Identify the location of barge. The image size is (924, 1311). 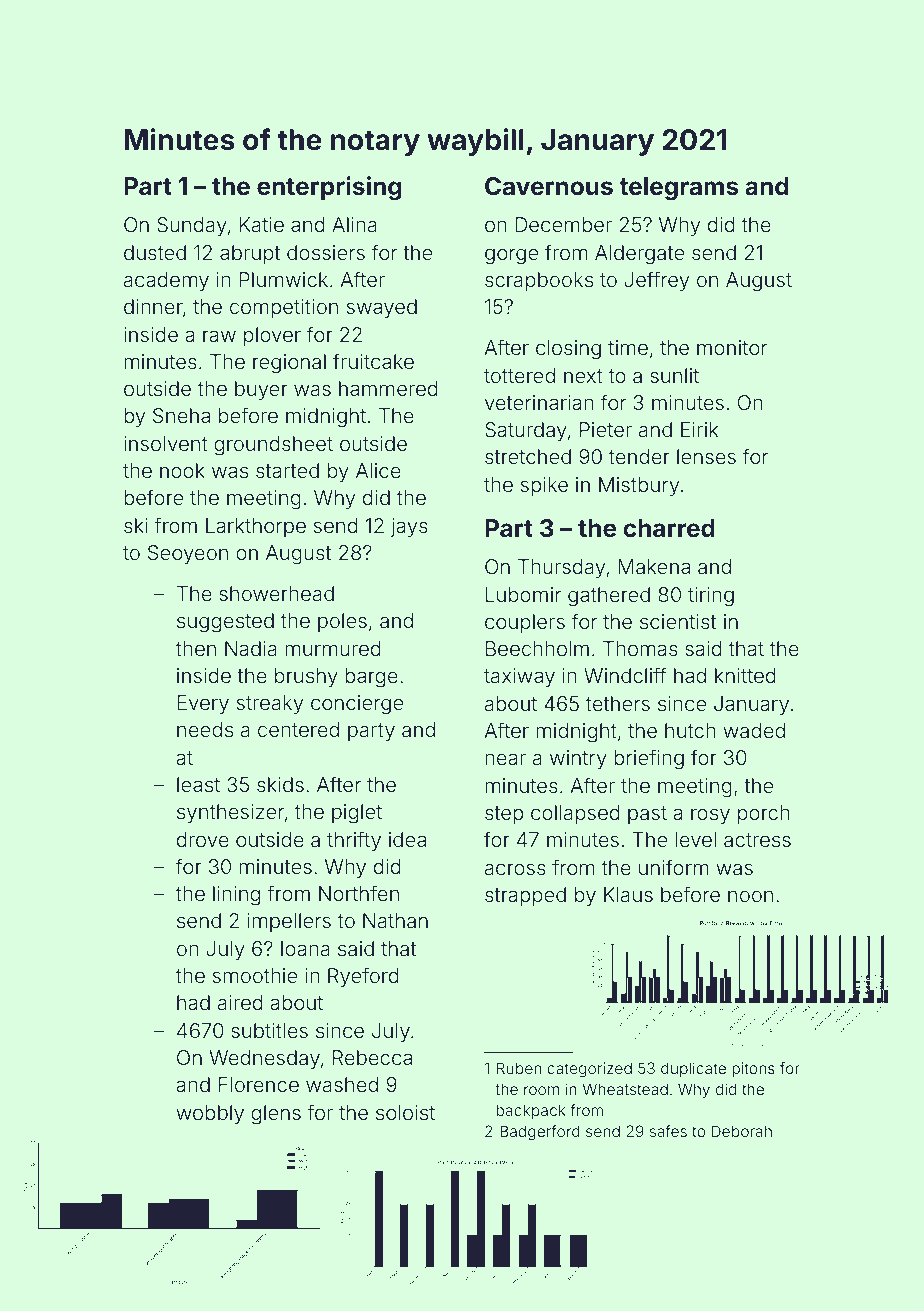
(371, 678).
